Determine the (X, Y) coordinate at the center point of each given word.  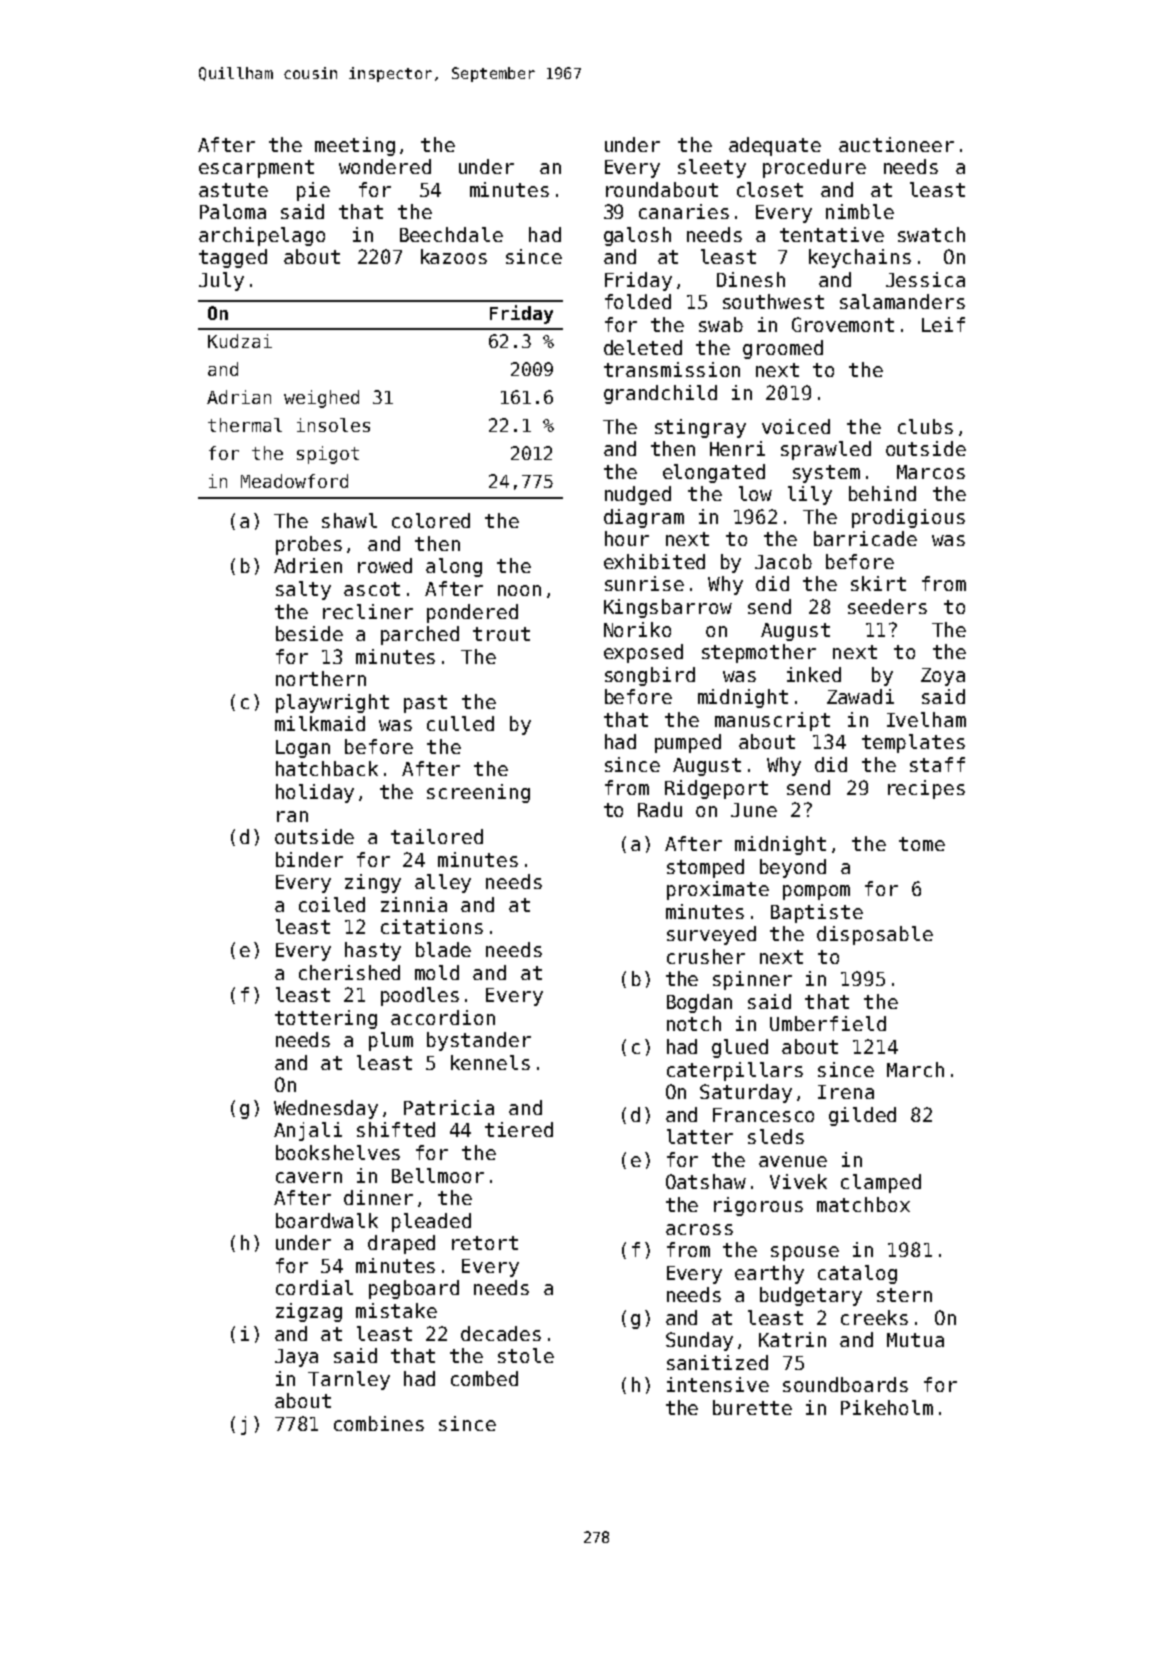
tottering (326, 1019)
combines (379, 1423)
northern (321, 678)
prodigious (908, 518)
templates (913, 743)
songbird (650, 676)
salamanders (902, 301)
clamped (881, 1183)
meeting (355, 146)
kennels (490, 1062)
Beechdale (451, 234)
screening (478, 793)
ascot (372, 589)
